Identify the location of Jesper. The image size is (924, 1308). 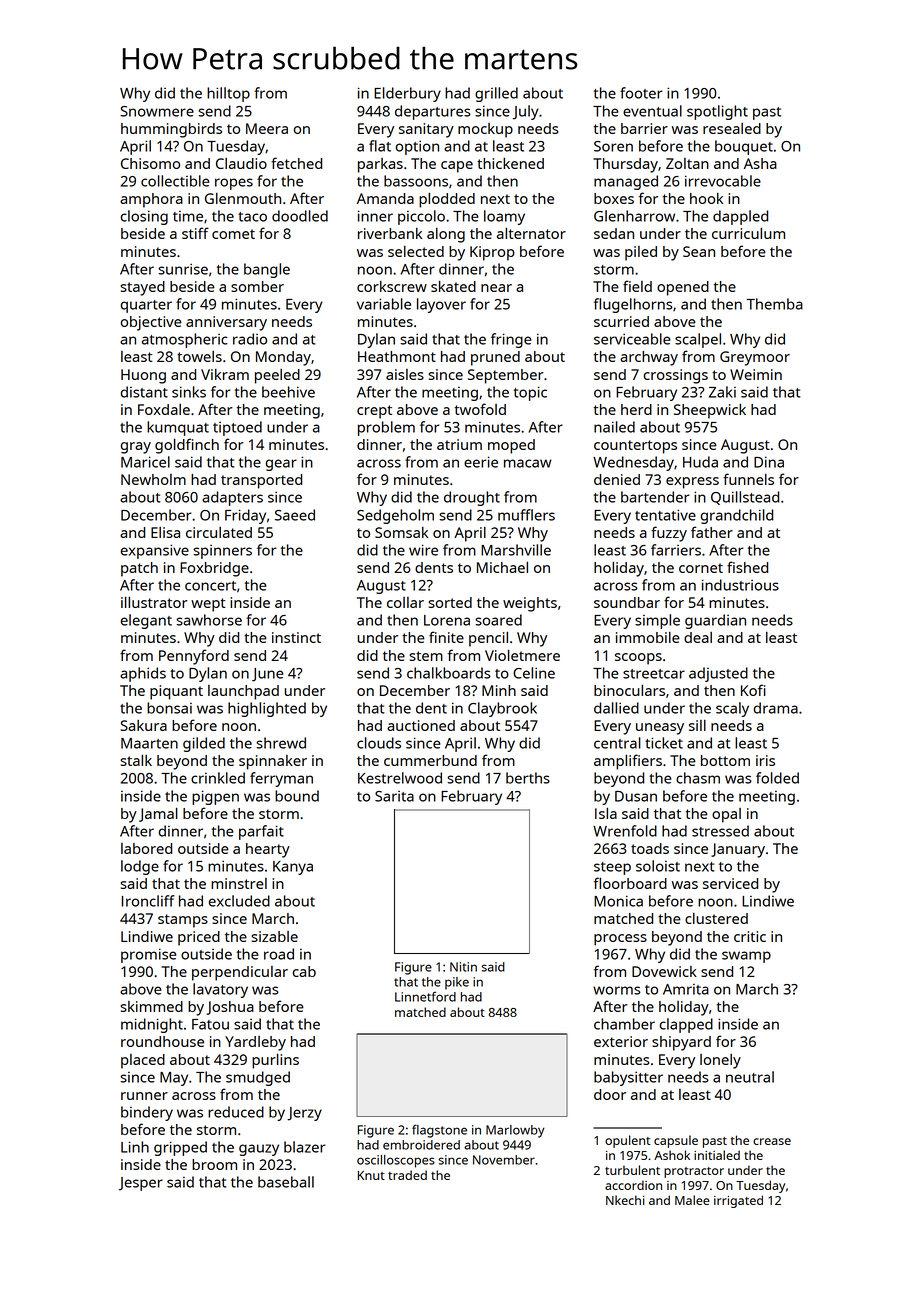
(141, 1184).
